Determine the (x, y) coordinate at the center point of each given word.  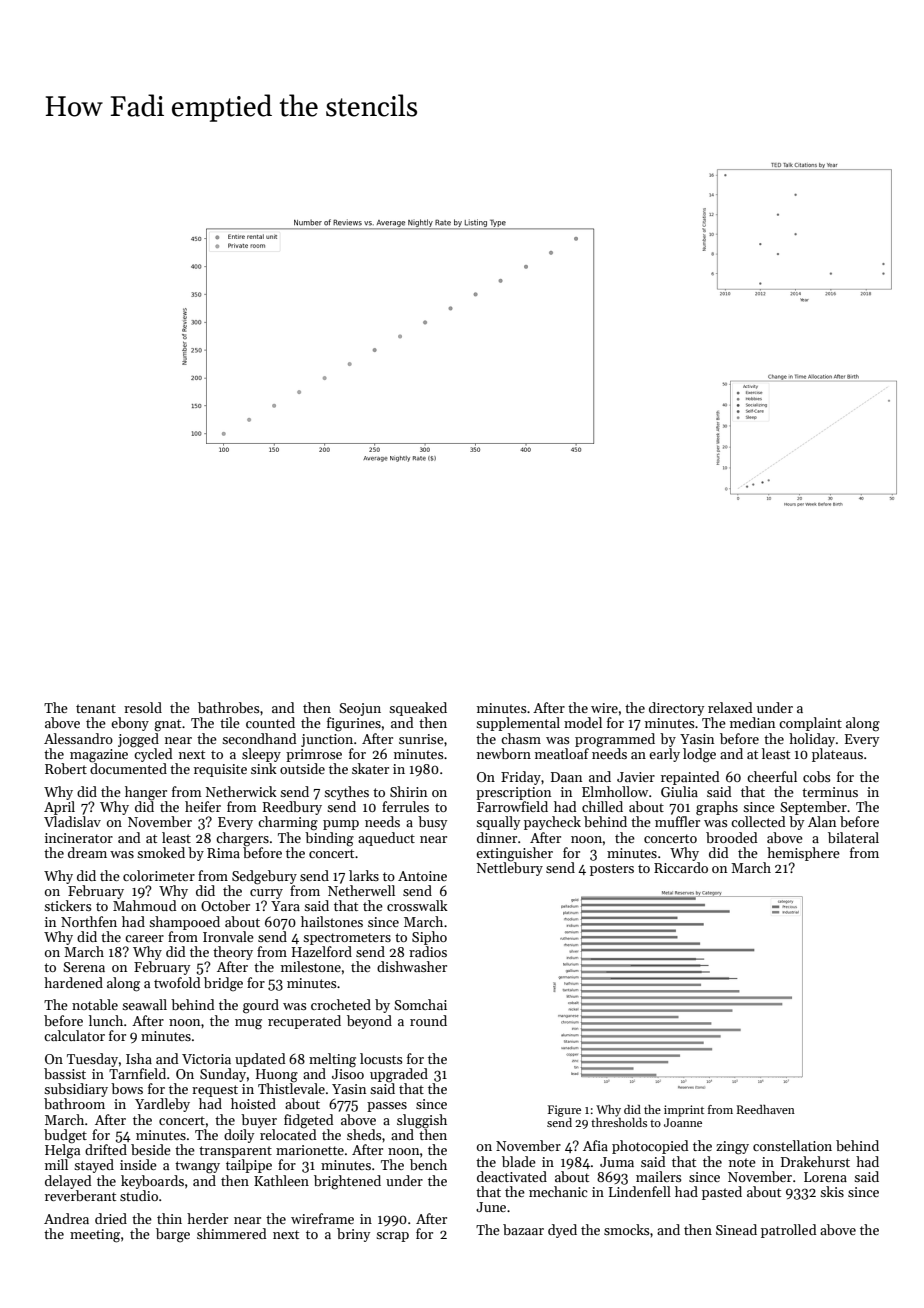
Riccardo (681, 867)
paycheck (552, 823)
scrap (392, 1237)
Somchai (420, 1004)
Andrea (66, 1218)
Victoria (206, 1059)
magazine (99, 756)
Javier (636, 777)
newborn (504, 753)
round (428, 1020)
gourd (261, 1006)
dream (87, 852)
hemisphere (803, 854)
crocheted (341, 1004)
